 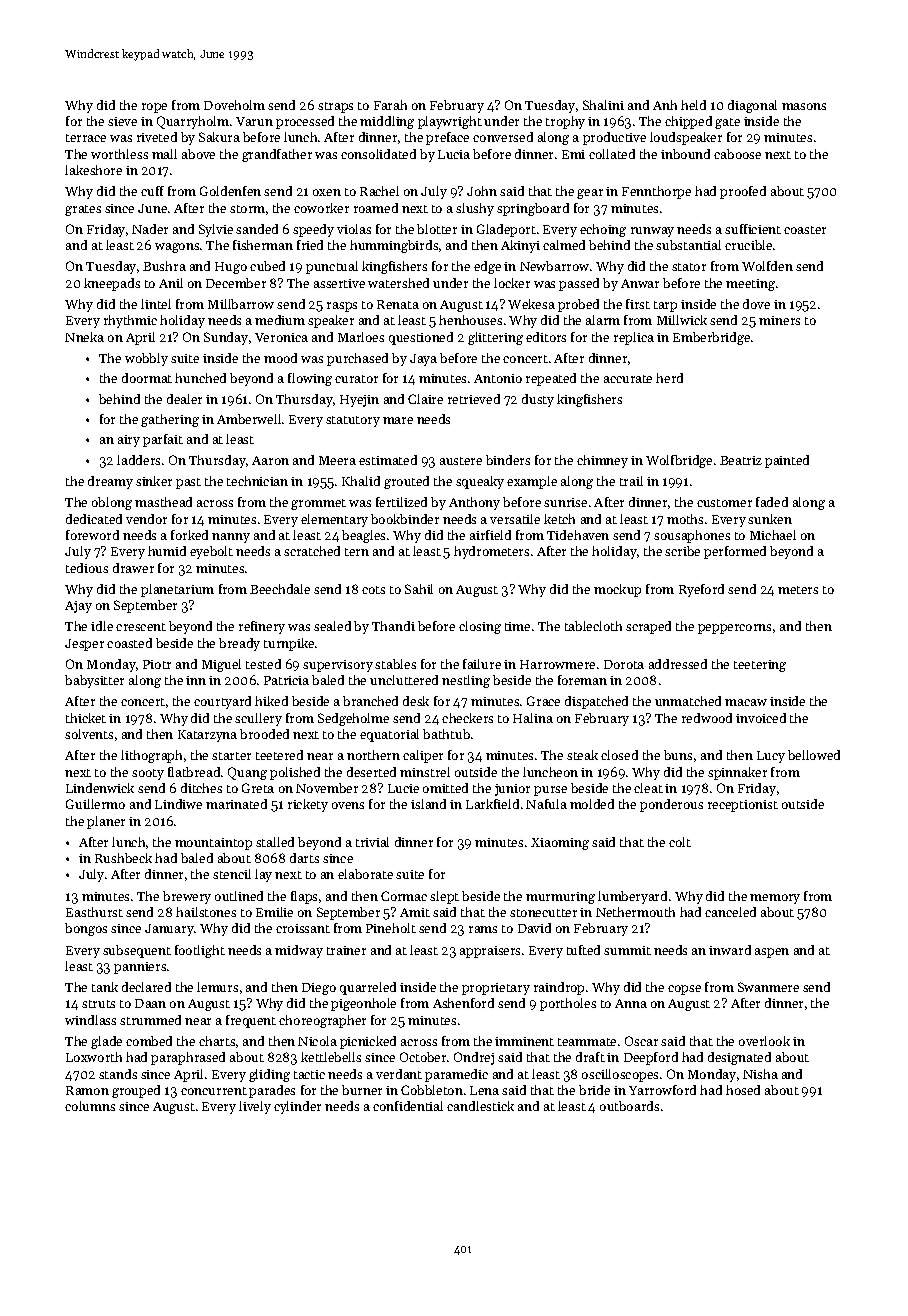 What do you see at coordinates (129, 441) in the image?
I see `airy` at bounding box center [129, 441].
